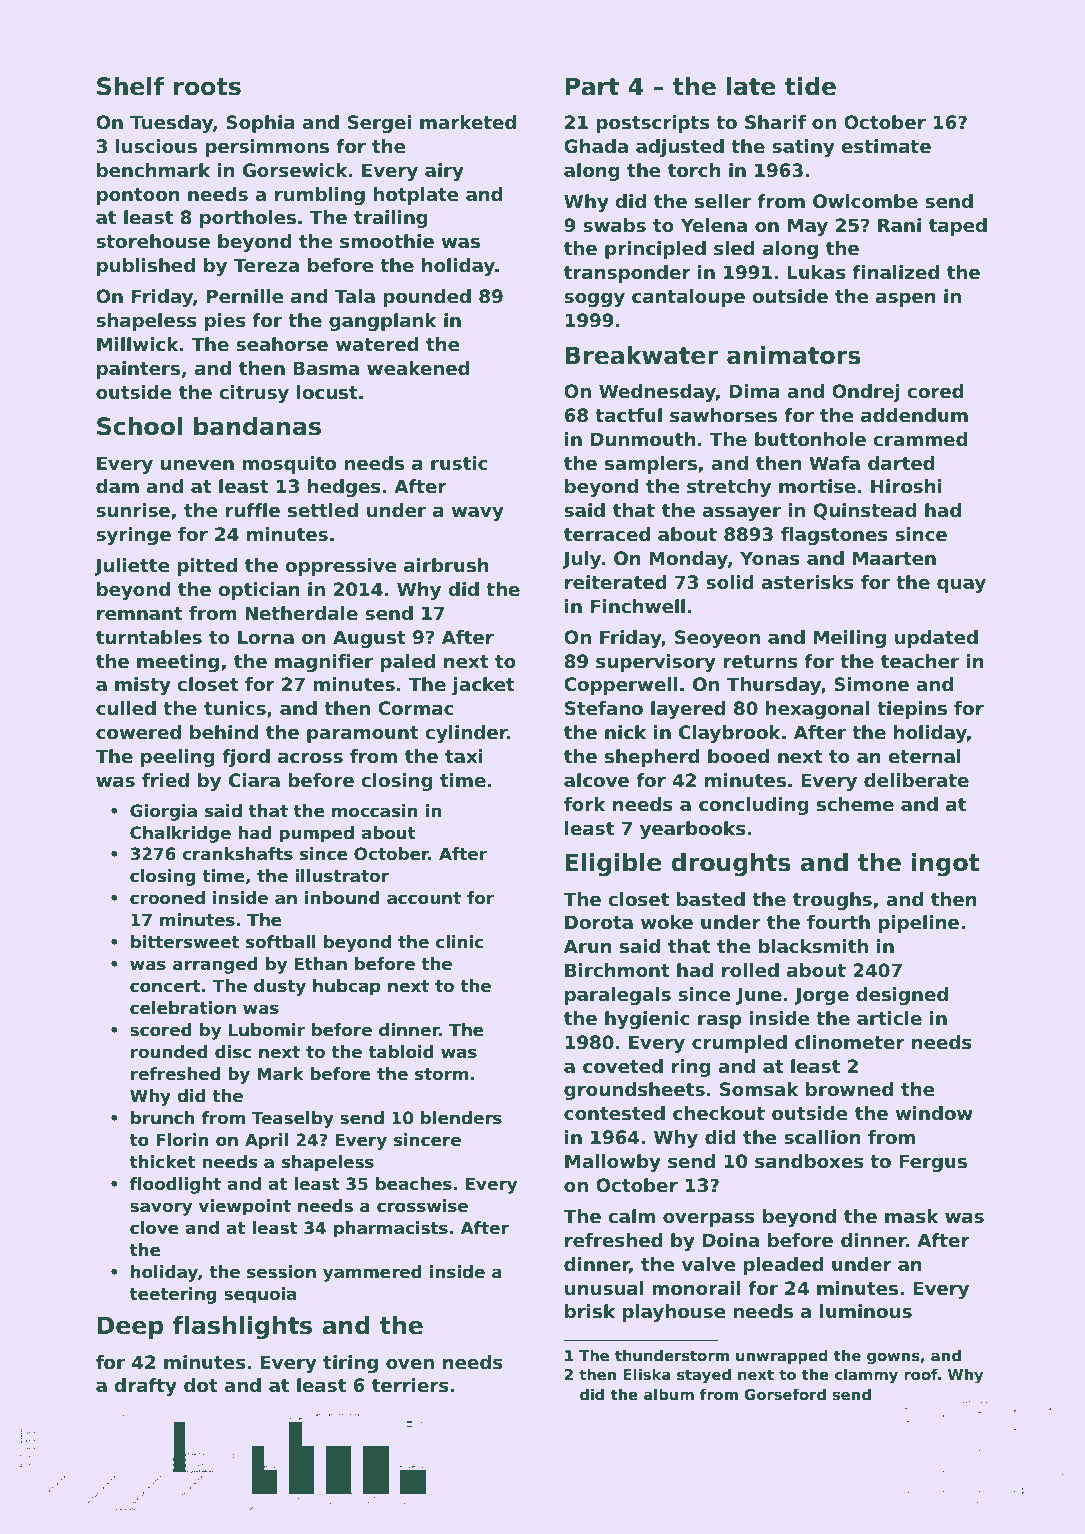 The image size is (1085, 1534). I want to click on groundsheets, so click(634, 1091).
